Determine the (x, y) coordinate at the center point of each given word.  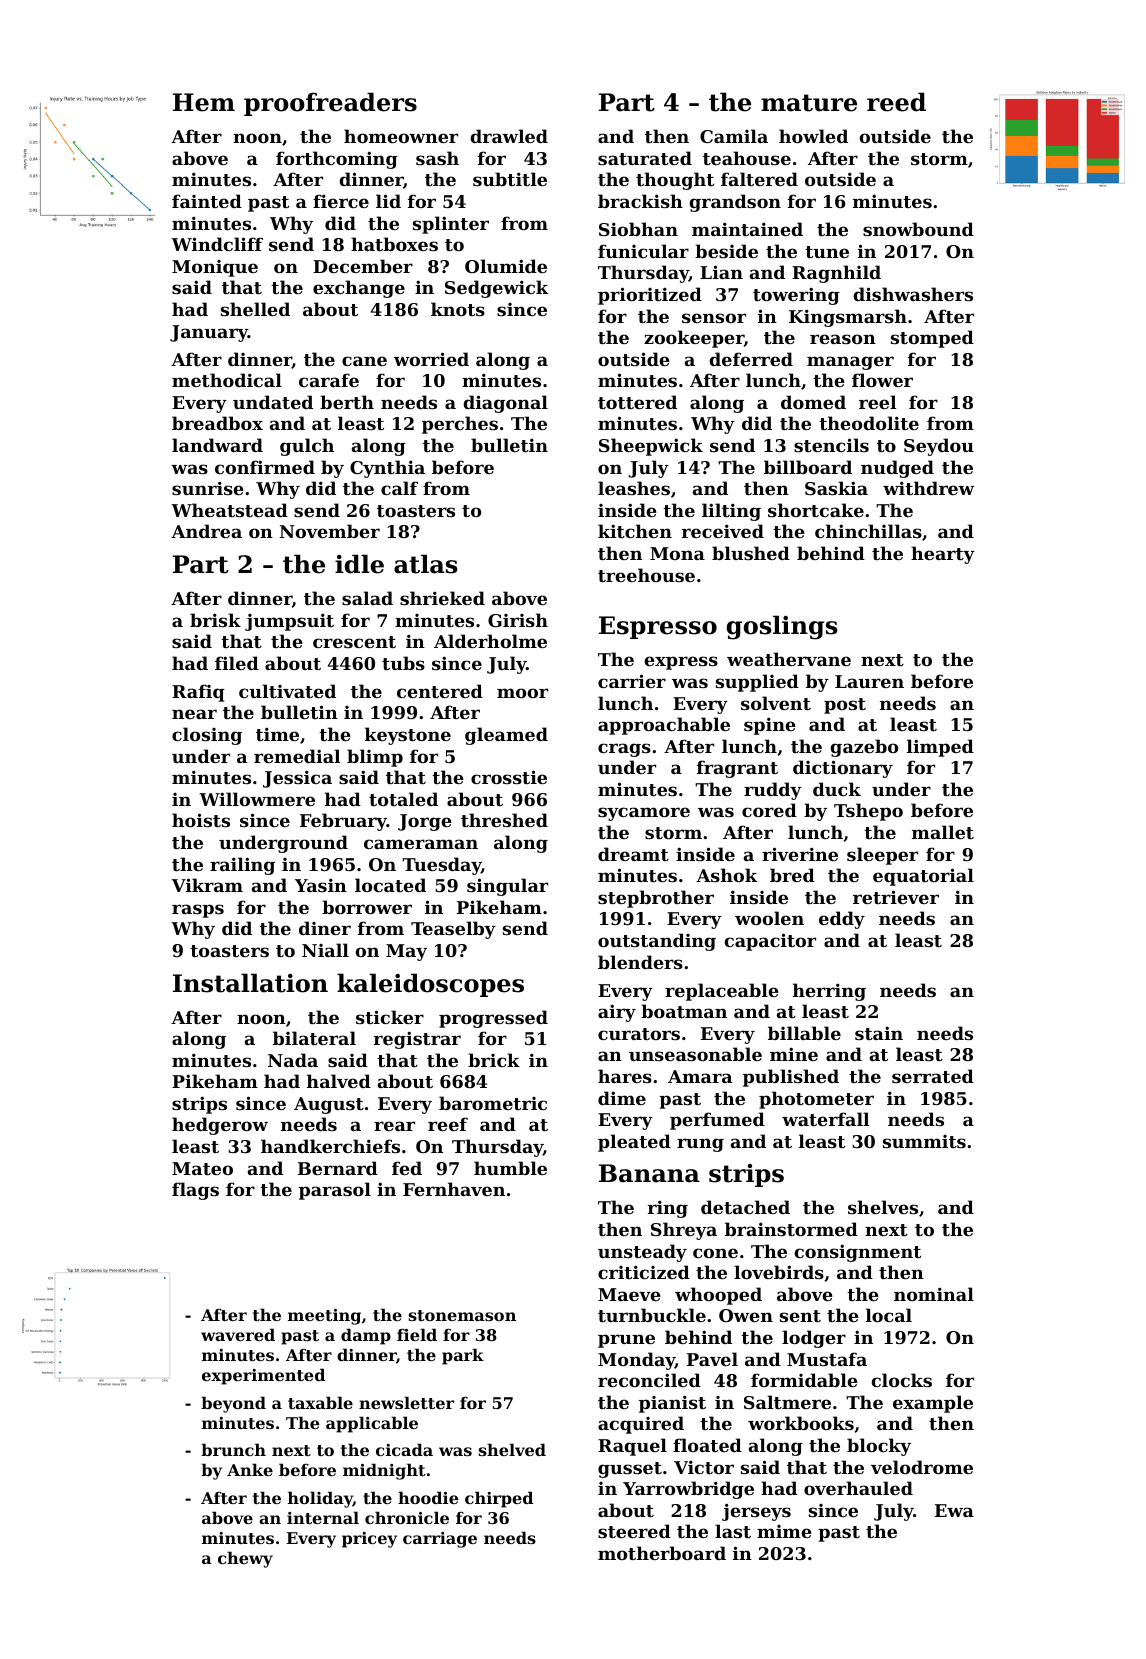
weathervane (789, 659)
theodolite (869, 423)
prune (626, 1341)
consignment (857, 1253)
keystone (408, 736)
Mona (677, 553)
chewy (245, 1559)
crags (624, 750)
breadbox (217, 423)
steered (634, 1531)
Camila (734, 136)
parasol (335, 1191)
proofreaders (330, 104)
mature (809, 103)
